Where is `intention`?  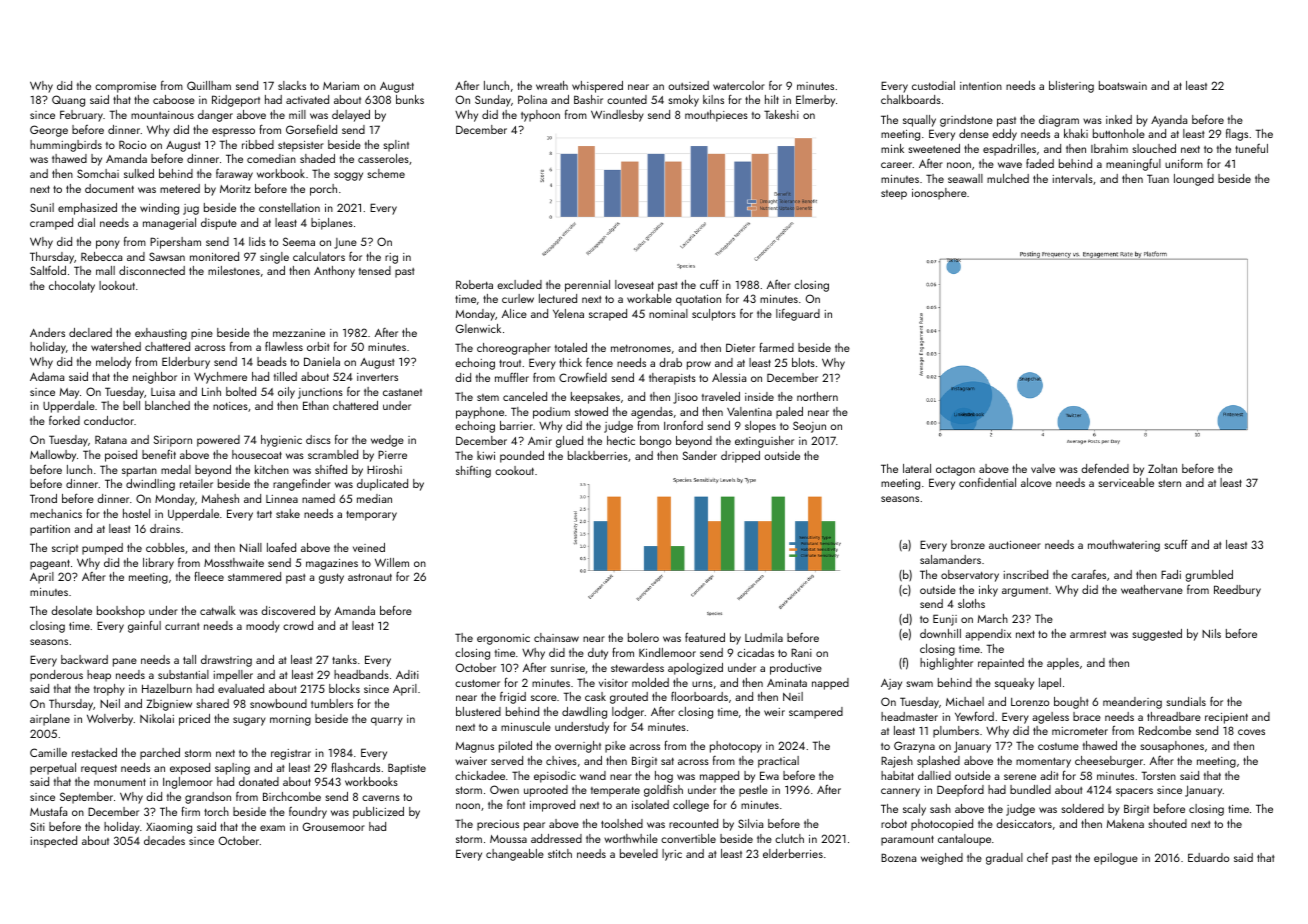 intention is located at coordinates (981, 86).
